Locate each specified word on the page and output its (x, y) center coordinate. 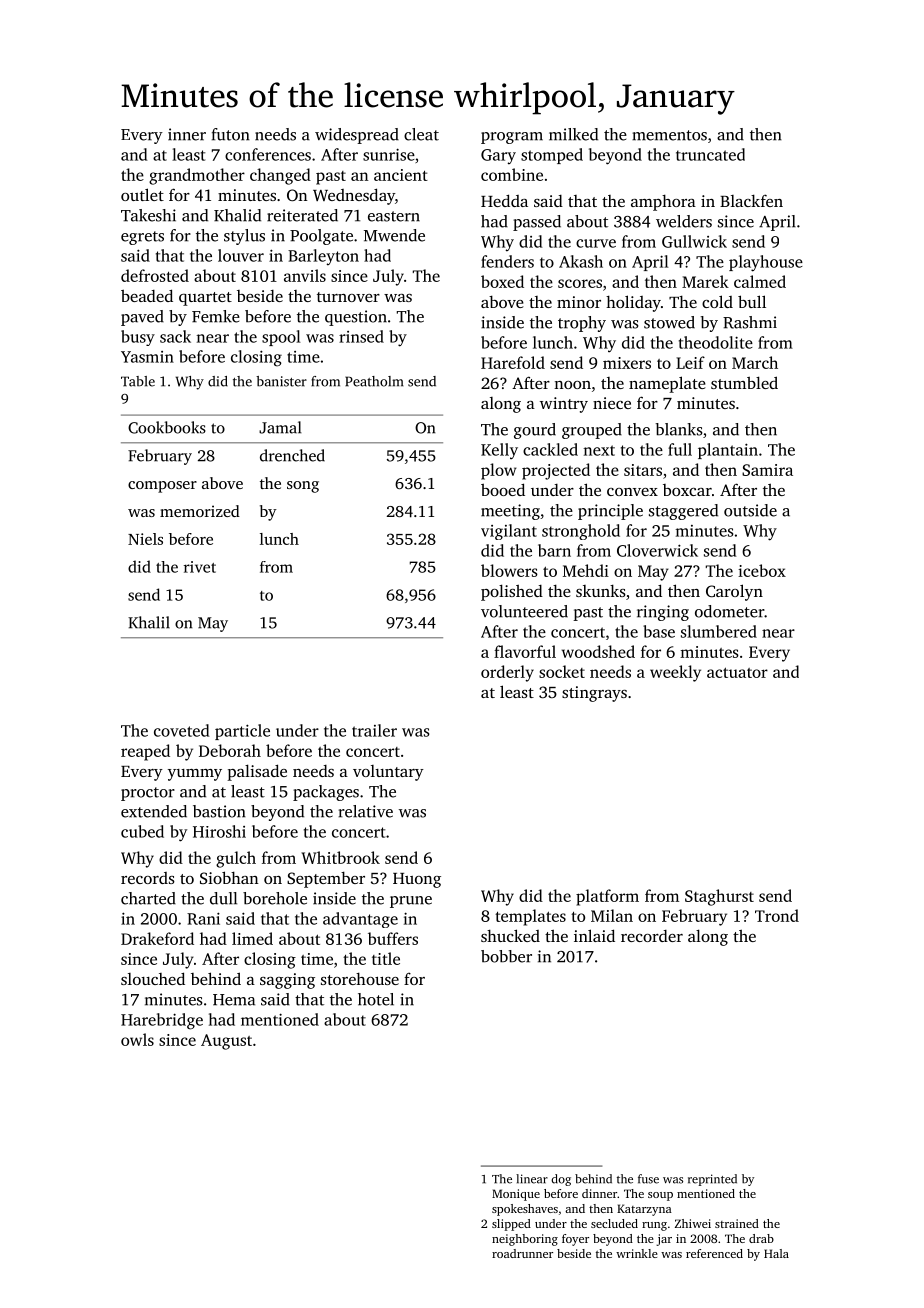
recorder (652, 936)
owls (137, 1039)
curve (596, 243)
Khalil (149, 622)
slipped (511, 1225)
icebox (762, 570)
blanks (679, 429)
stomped (552, 156)
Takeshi (148, 215)
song (303, 487)
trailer (374, 730)
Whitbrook (340, 857)
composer (162, 487)
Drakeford (157, 938)
